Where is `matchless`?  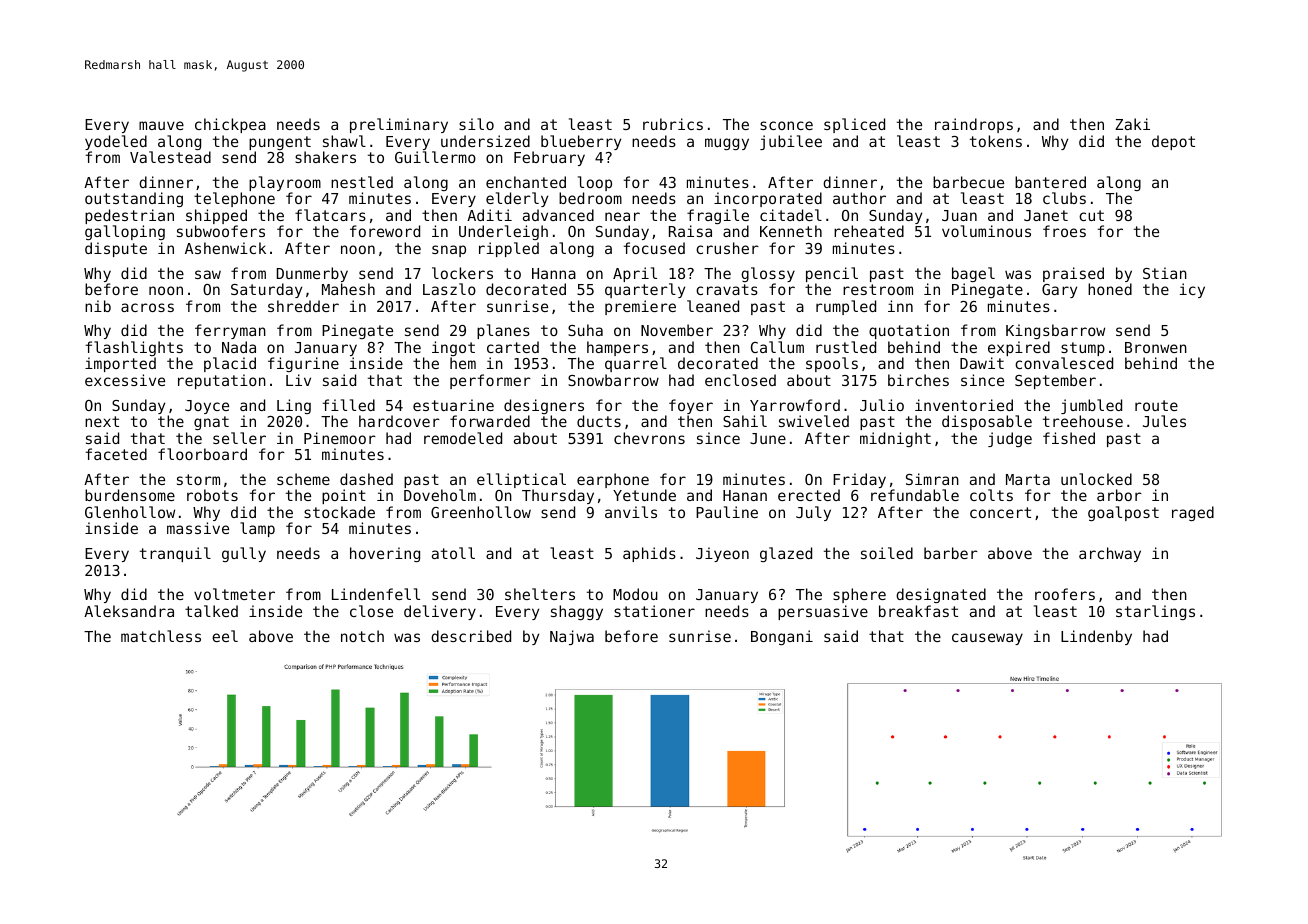 matchless is located at coordinates (161, 636).
